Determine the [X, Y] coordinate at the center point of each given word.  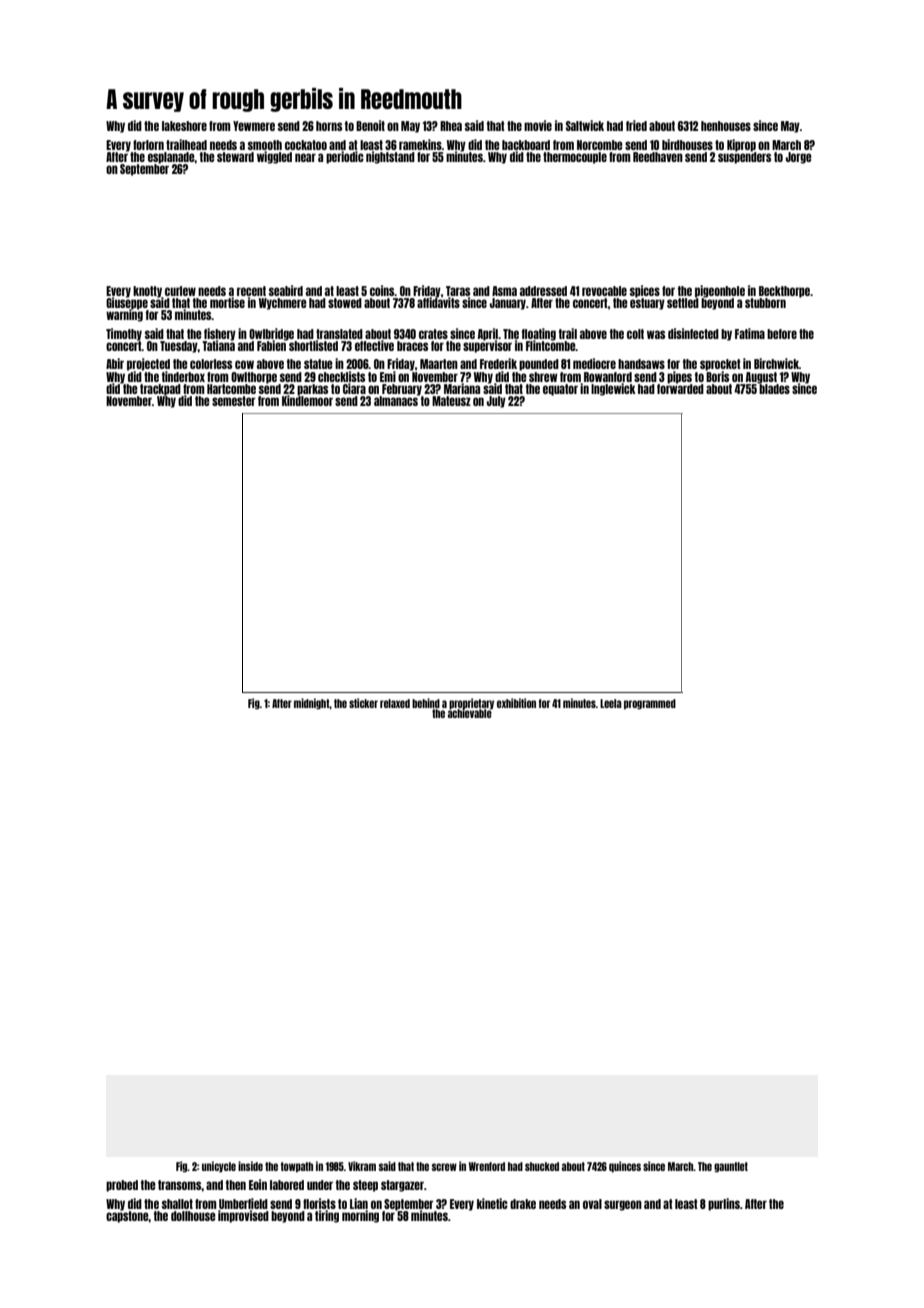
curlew [180, 291]
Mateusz [451, 401]
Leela [611, 703]
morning [360, 1216]
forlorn [148, 145]
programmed [650, 704]
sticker [363, 703]
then [236, 1185]
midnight [311, 704]
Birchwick [776, 363]
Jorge [799, 158]
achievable [470, 713]
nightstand [390, 157]
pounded [539, 365]
